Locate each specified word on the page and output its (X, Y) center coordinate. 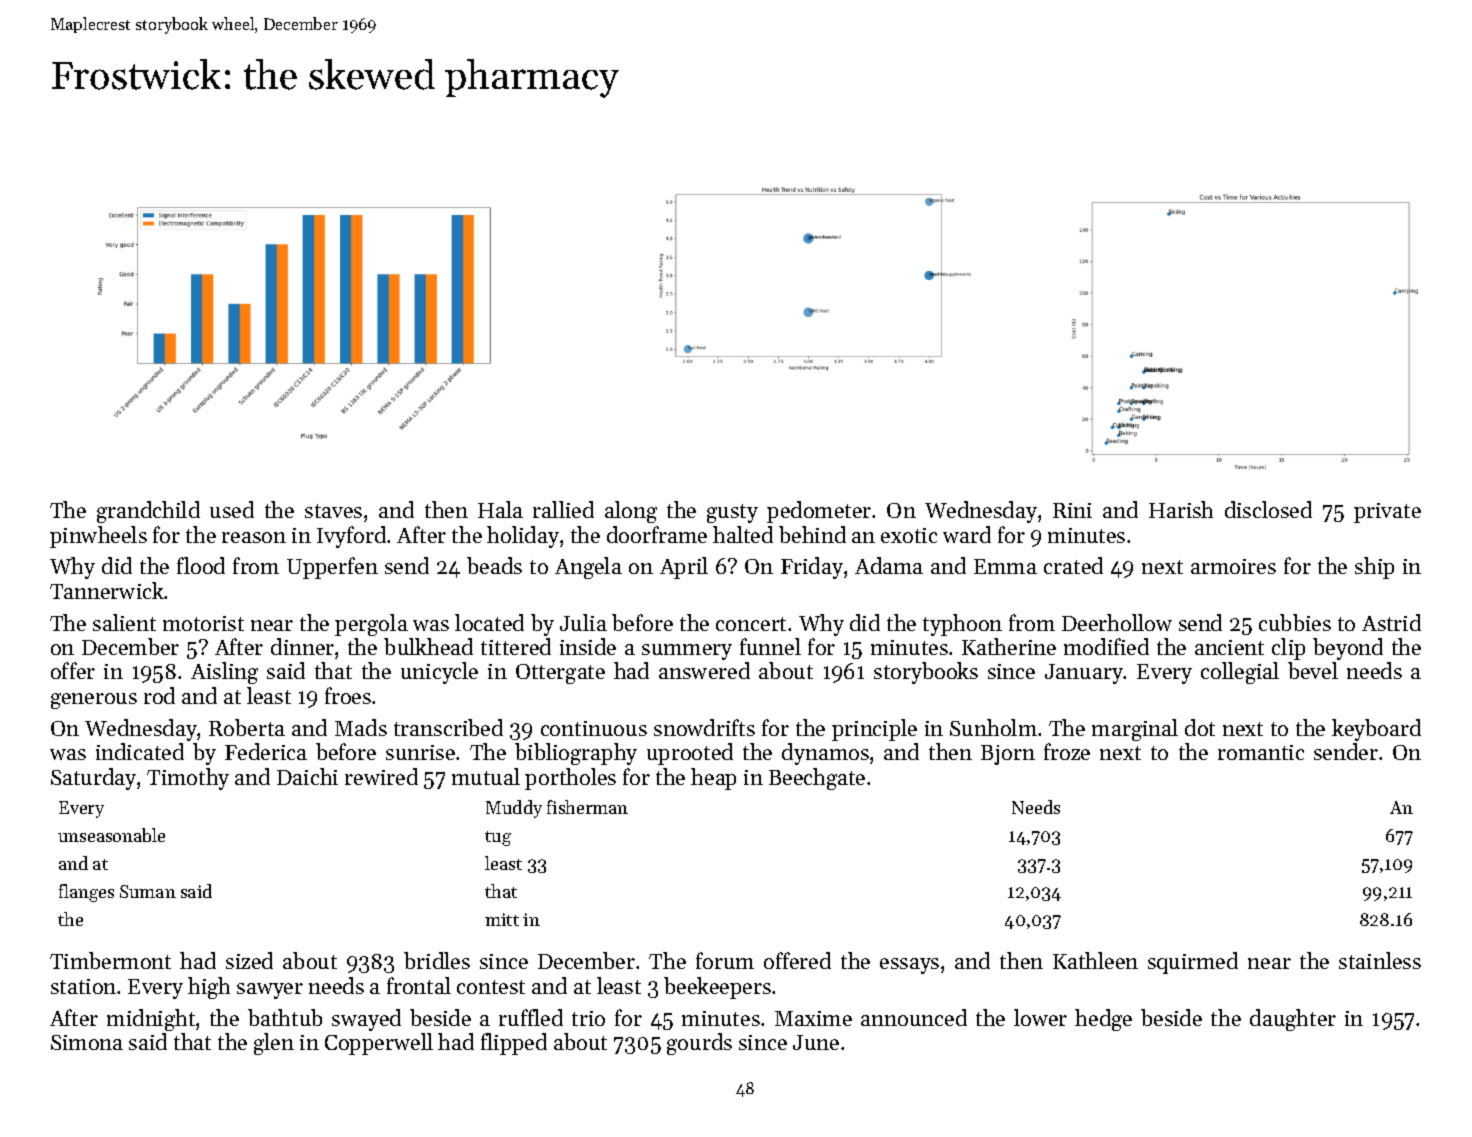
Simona (87, 1042)
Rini (1072, 510)
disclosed (1268, 509)
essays (909, 966)
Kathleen (1095, 960)
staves (333, 511)
